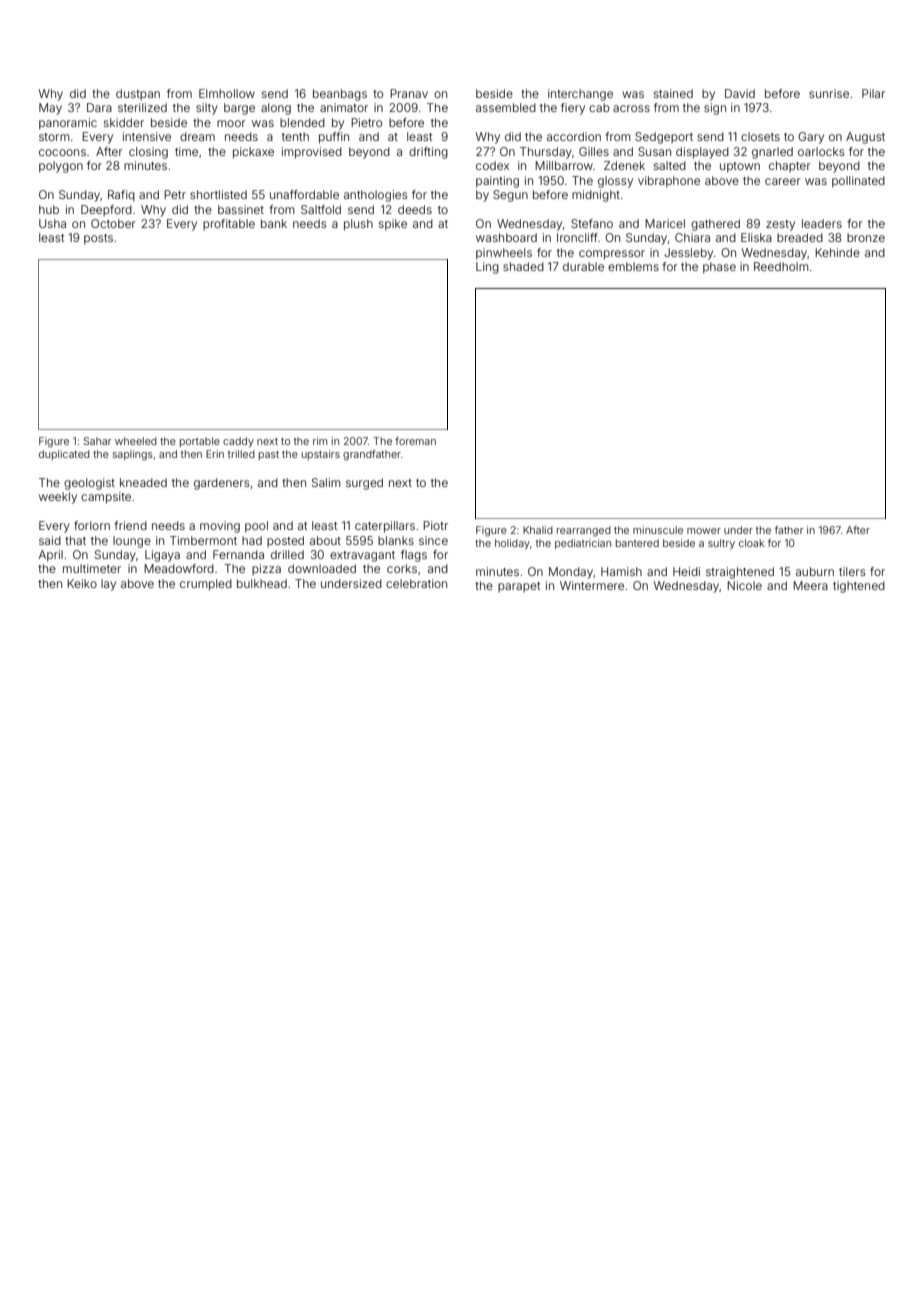 The width and height of the image is (924, 1308). I want to click on May, so click(50, 109).
